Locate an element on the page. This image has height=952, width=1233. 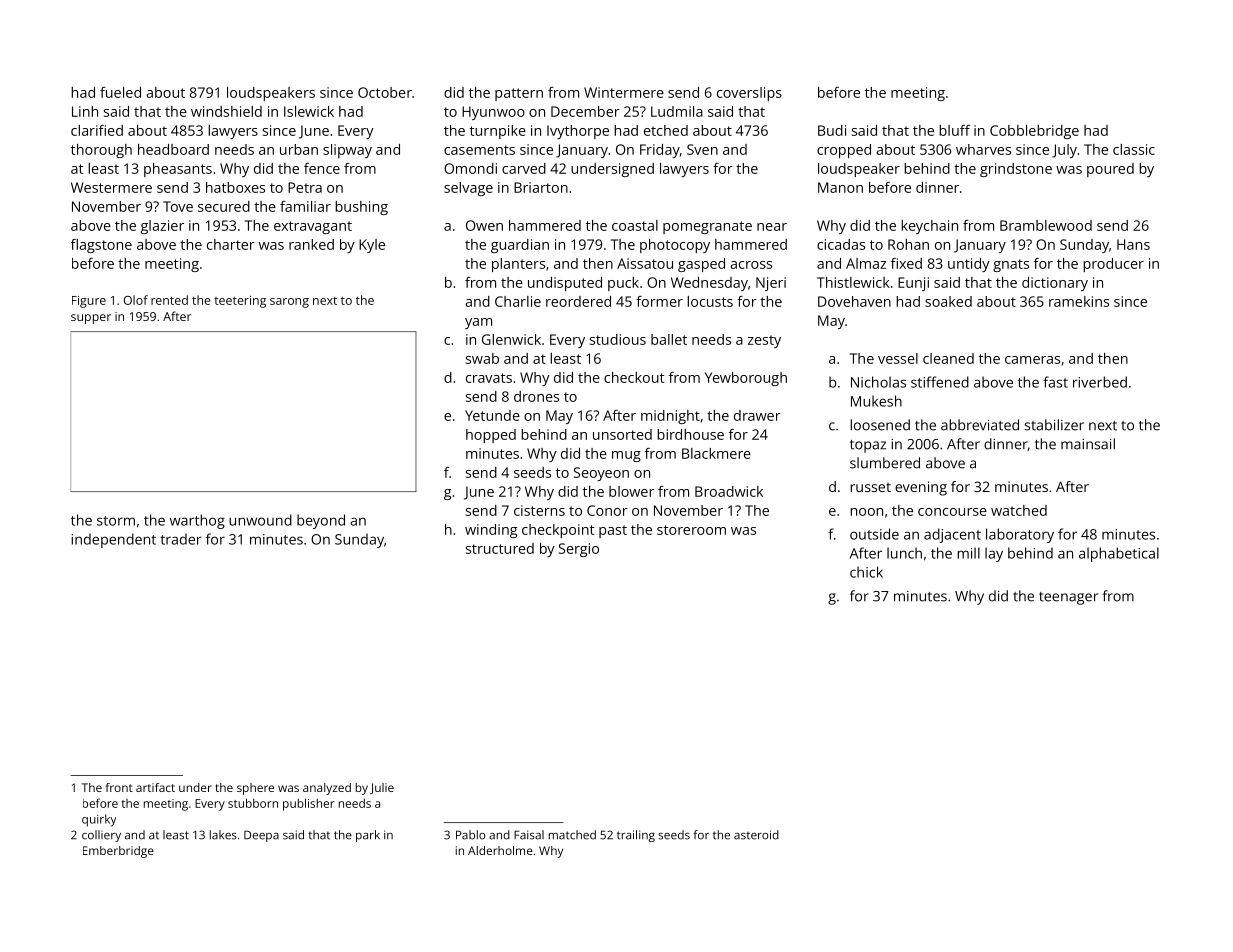
Alderholme is located at coordinates (500, 850).
